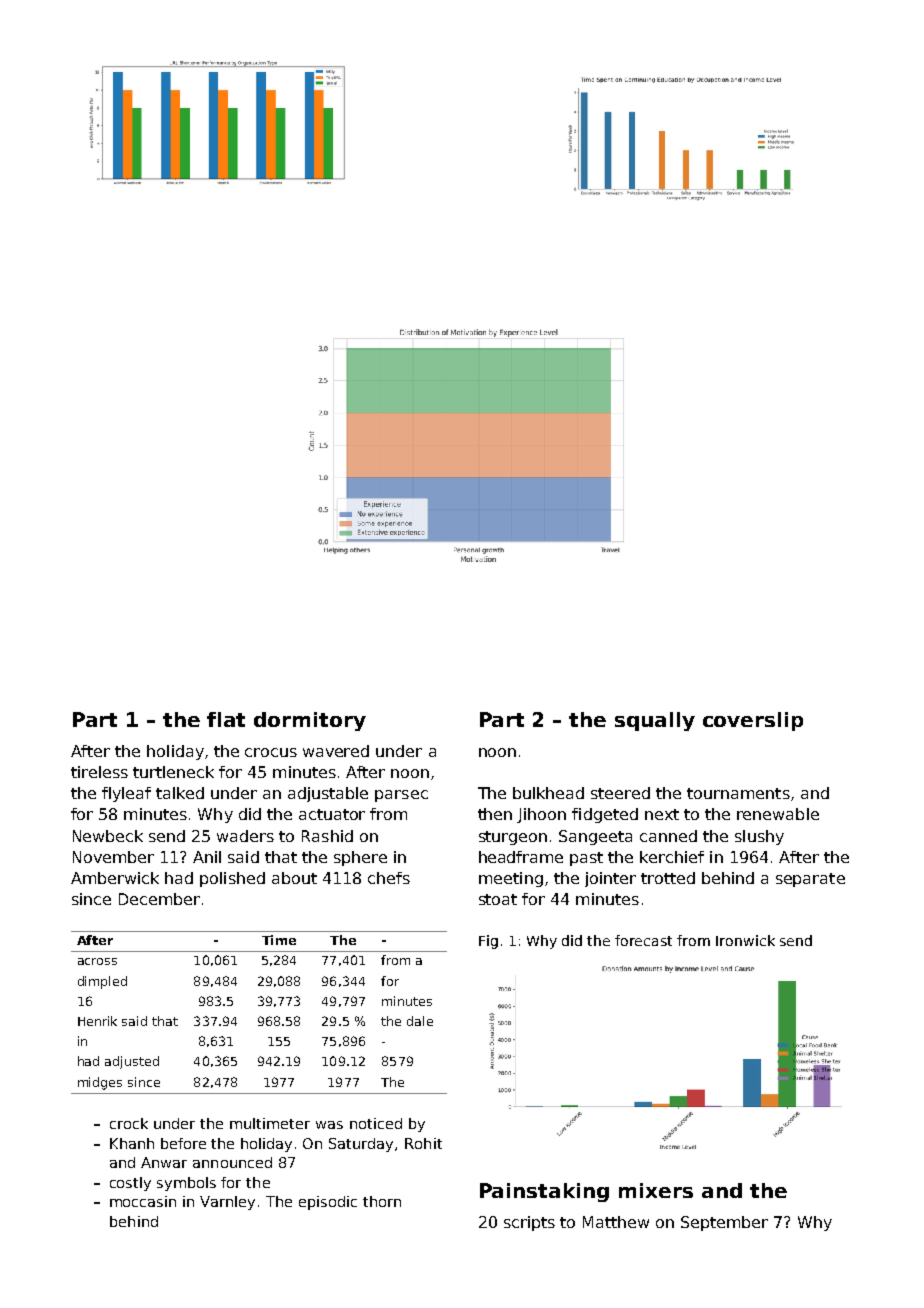 The width and height of the page is (924, 1308). What do you see at coordinates (662, 814) in the page?
I see `next` at bounding box center [662, 814].
